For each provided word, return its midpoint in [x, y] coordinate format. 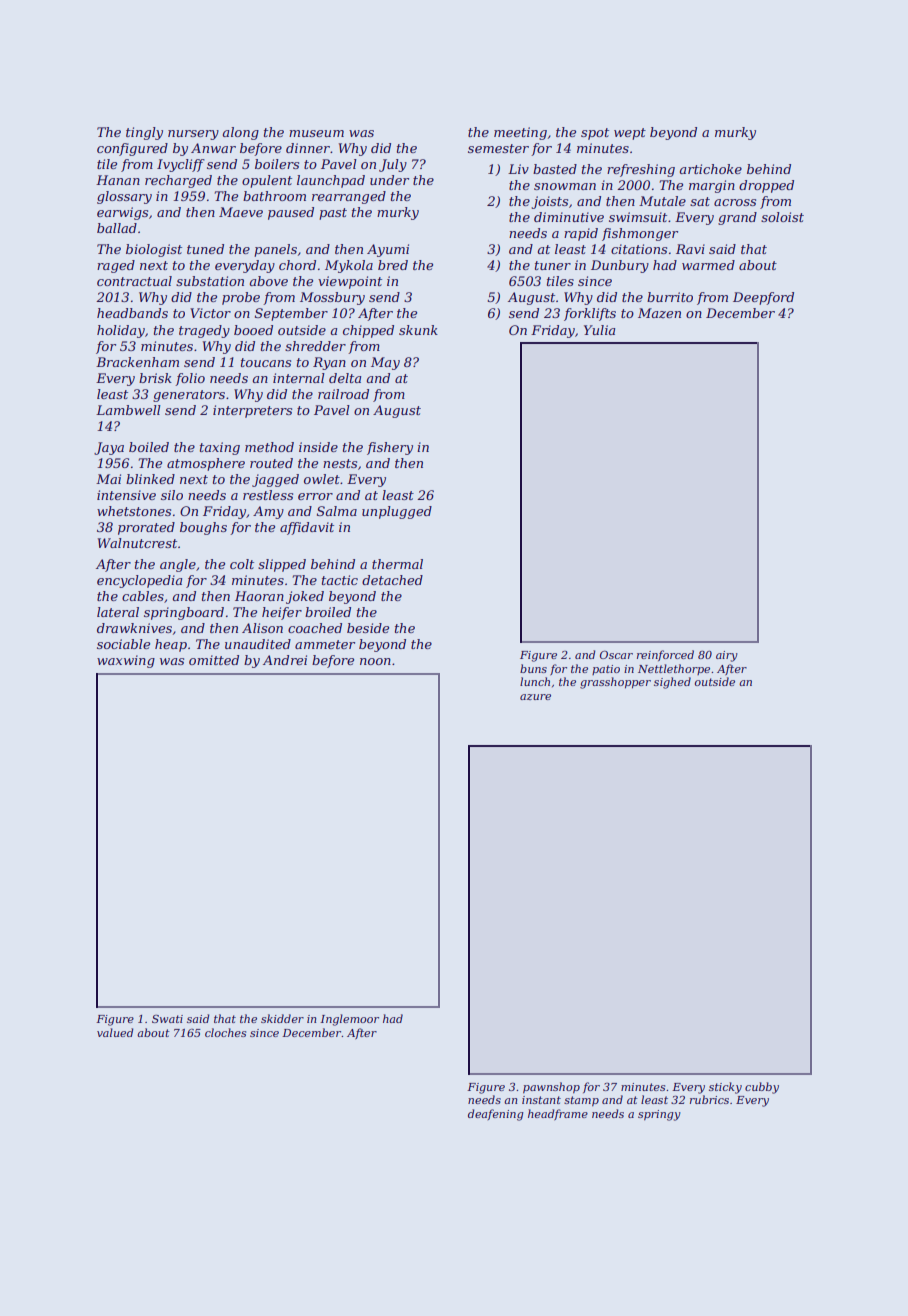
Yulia [599, 330]
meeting [520, 133]
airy [727, 656]
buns [533, 668]
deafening [496, 1115]
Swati [167, 1019]
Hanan [118, 180]
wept [630, 134]
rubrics [709, 1099]
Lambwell [128, 410]
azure [535, 697]
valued [115, 1032]
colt [242, 564]
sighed [672, 683]
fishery [390, 448]
